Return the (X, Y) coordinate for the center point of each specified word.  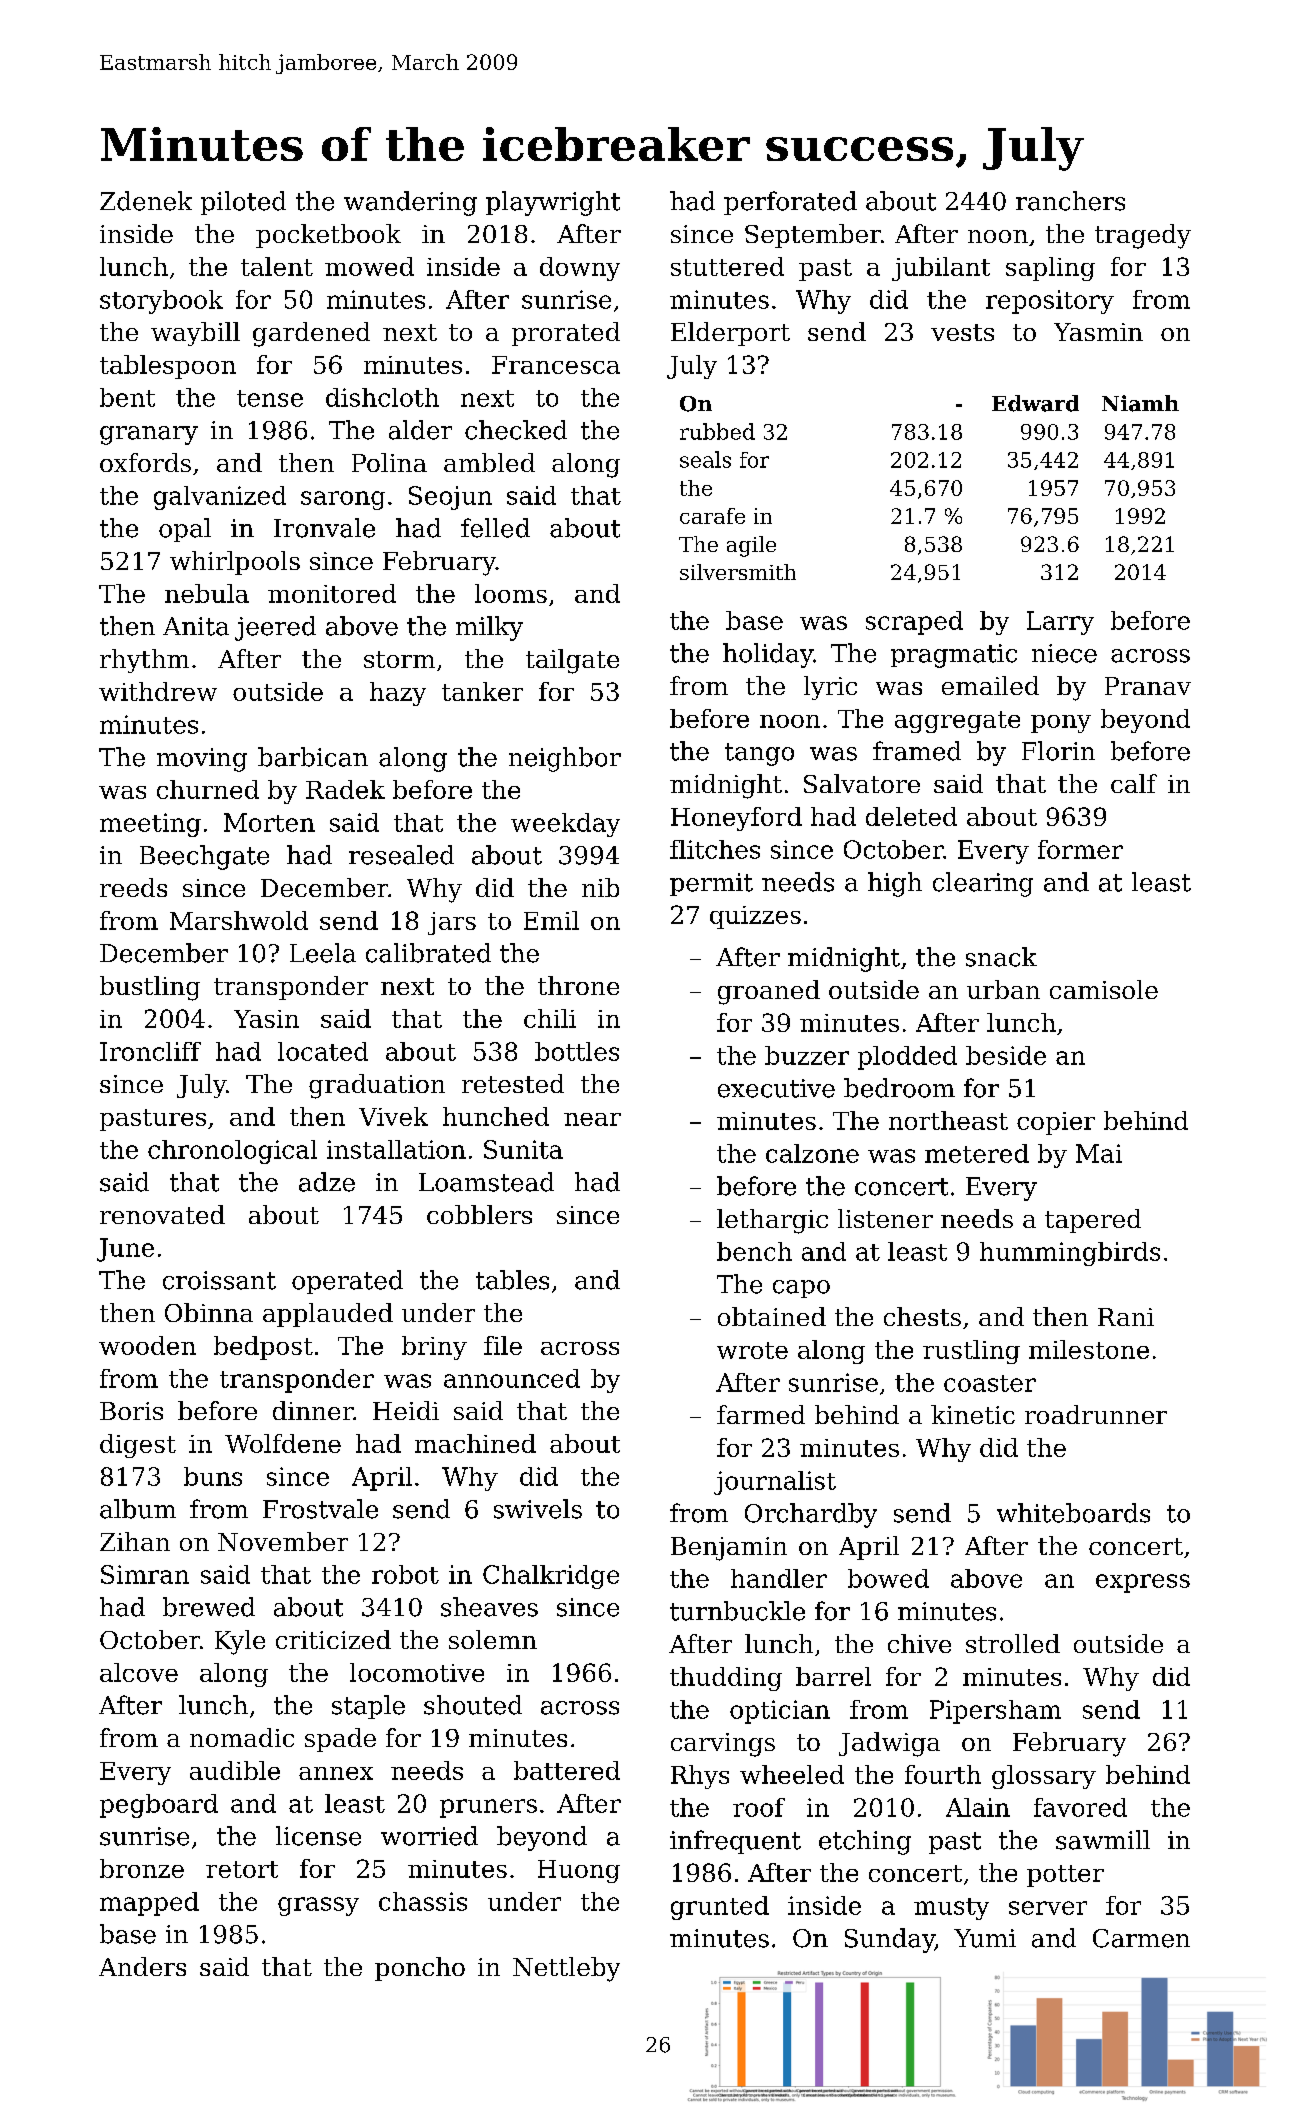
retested (513, 1083)
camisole (1104, 989)
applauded (328, 1315)
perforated (790, 203)
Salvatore (862, 783)
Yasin (266, 1019)
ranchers (1070, 201)
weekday (565, 825)
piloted (243, 203)
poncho (420, 1969)
